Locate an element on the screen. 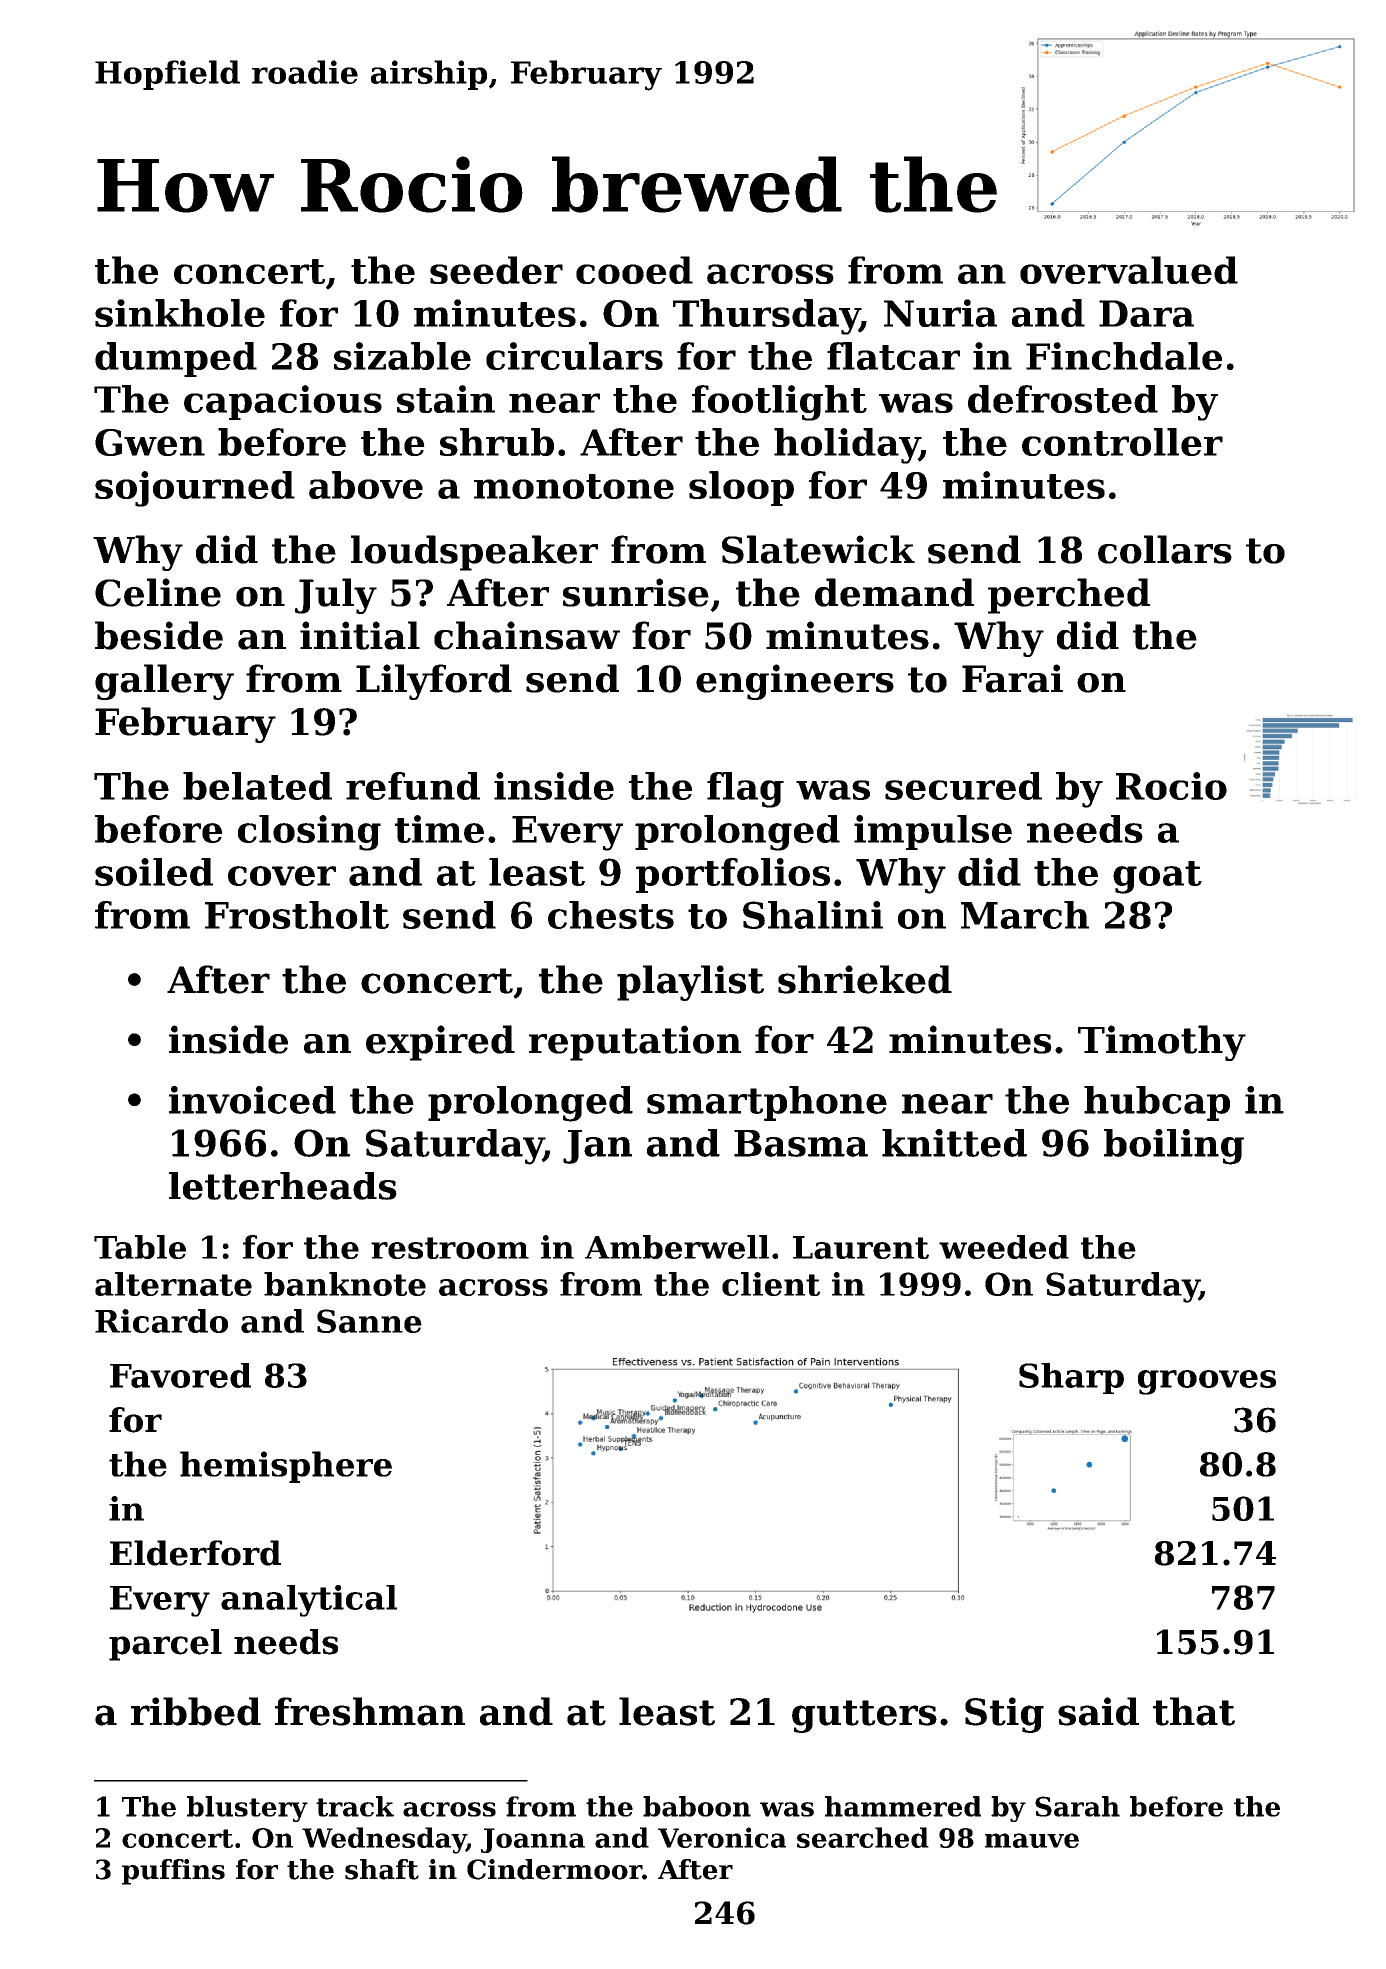 The height and width of the screenshot is (1969, 1386). flatcar is located at coordinates (893, 356).
